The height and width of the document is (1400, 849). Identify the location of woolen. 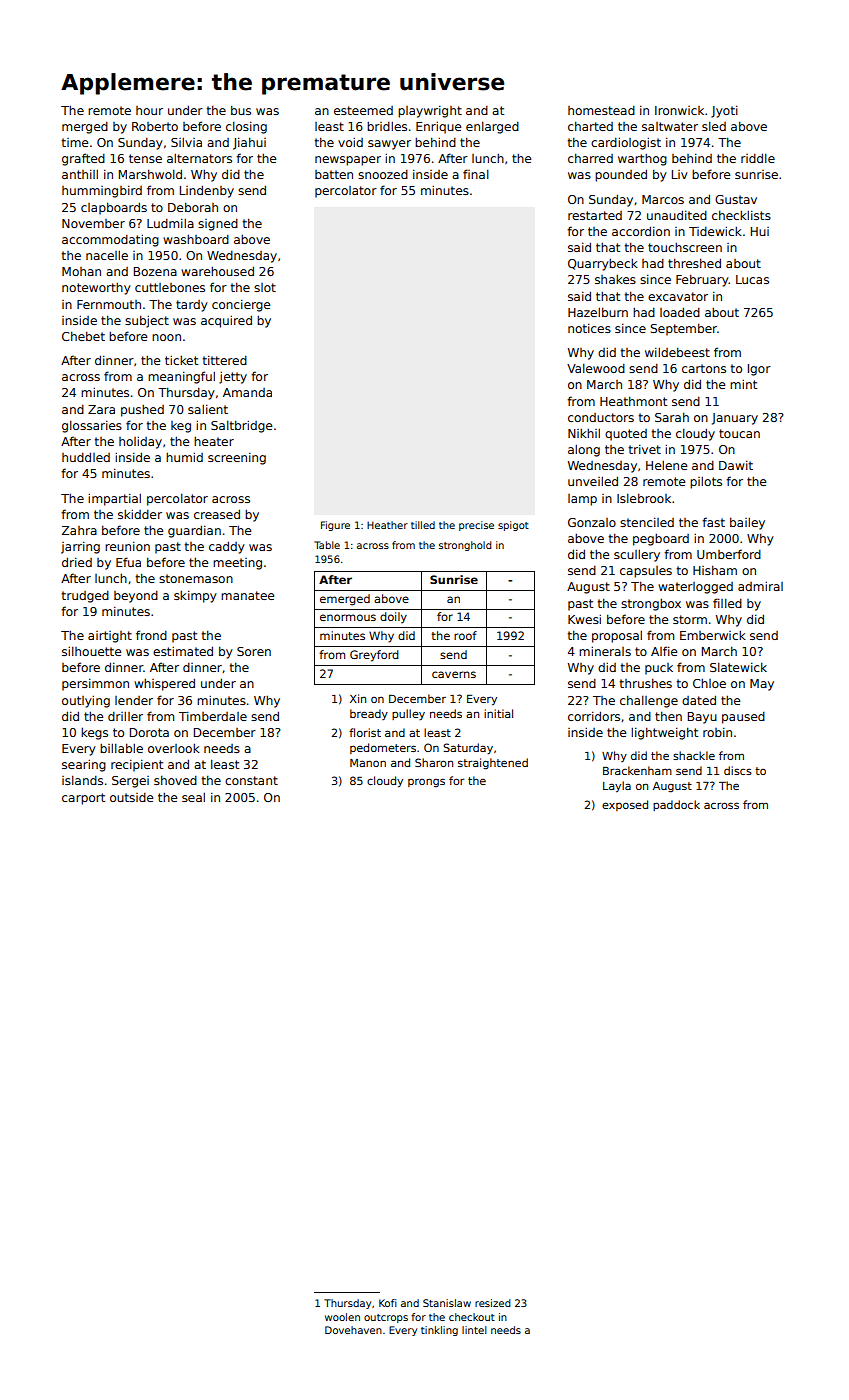
(342, 1317).
